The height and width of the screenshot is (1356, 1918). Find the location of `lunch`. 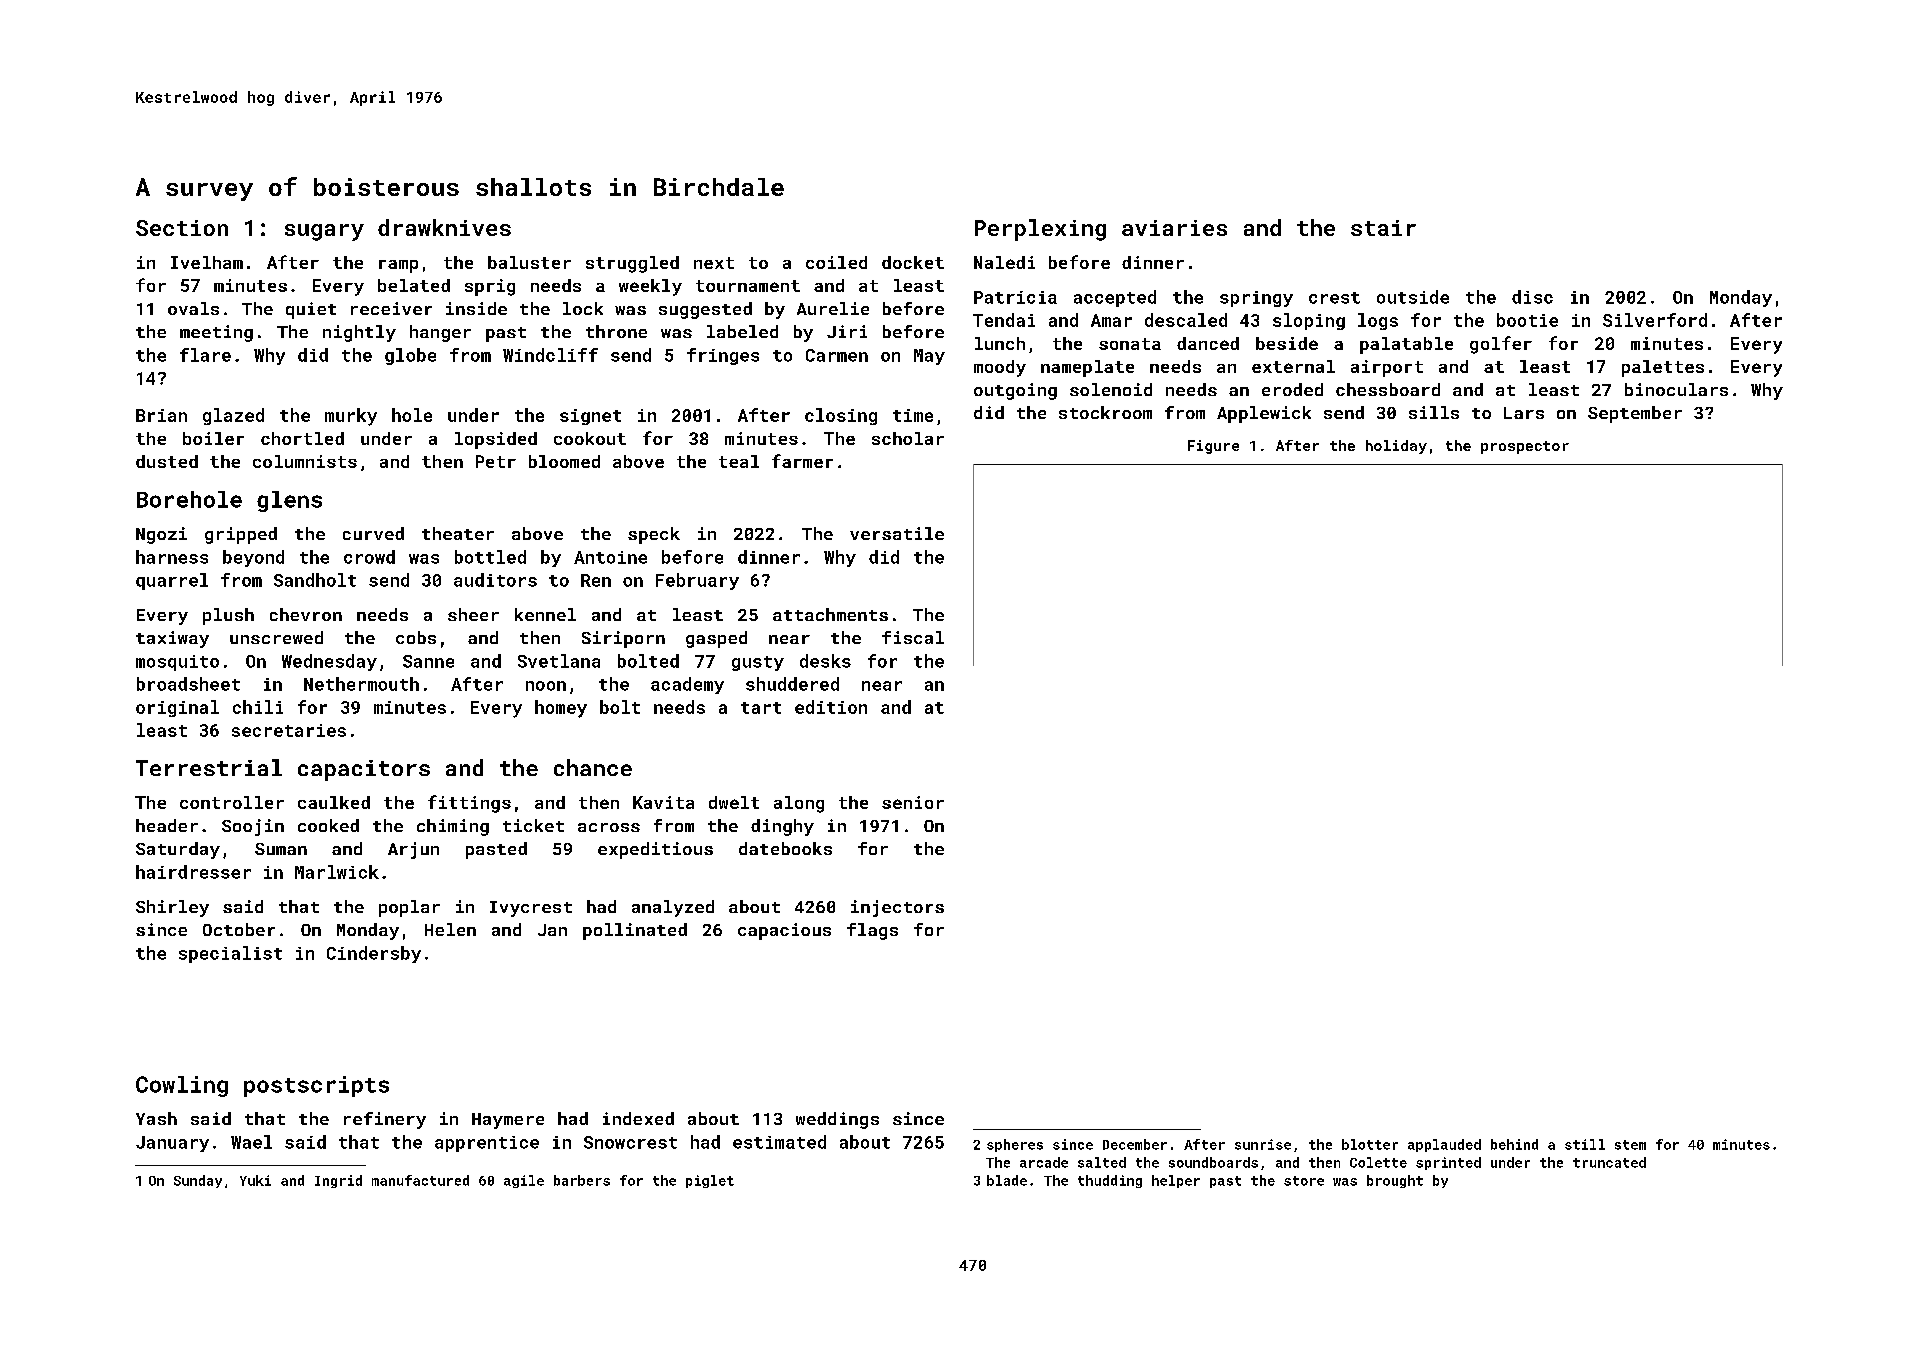

lunch is located at coordinates (1000, 343).
